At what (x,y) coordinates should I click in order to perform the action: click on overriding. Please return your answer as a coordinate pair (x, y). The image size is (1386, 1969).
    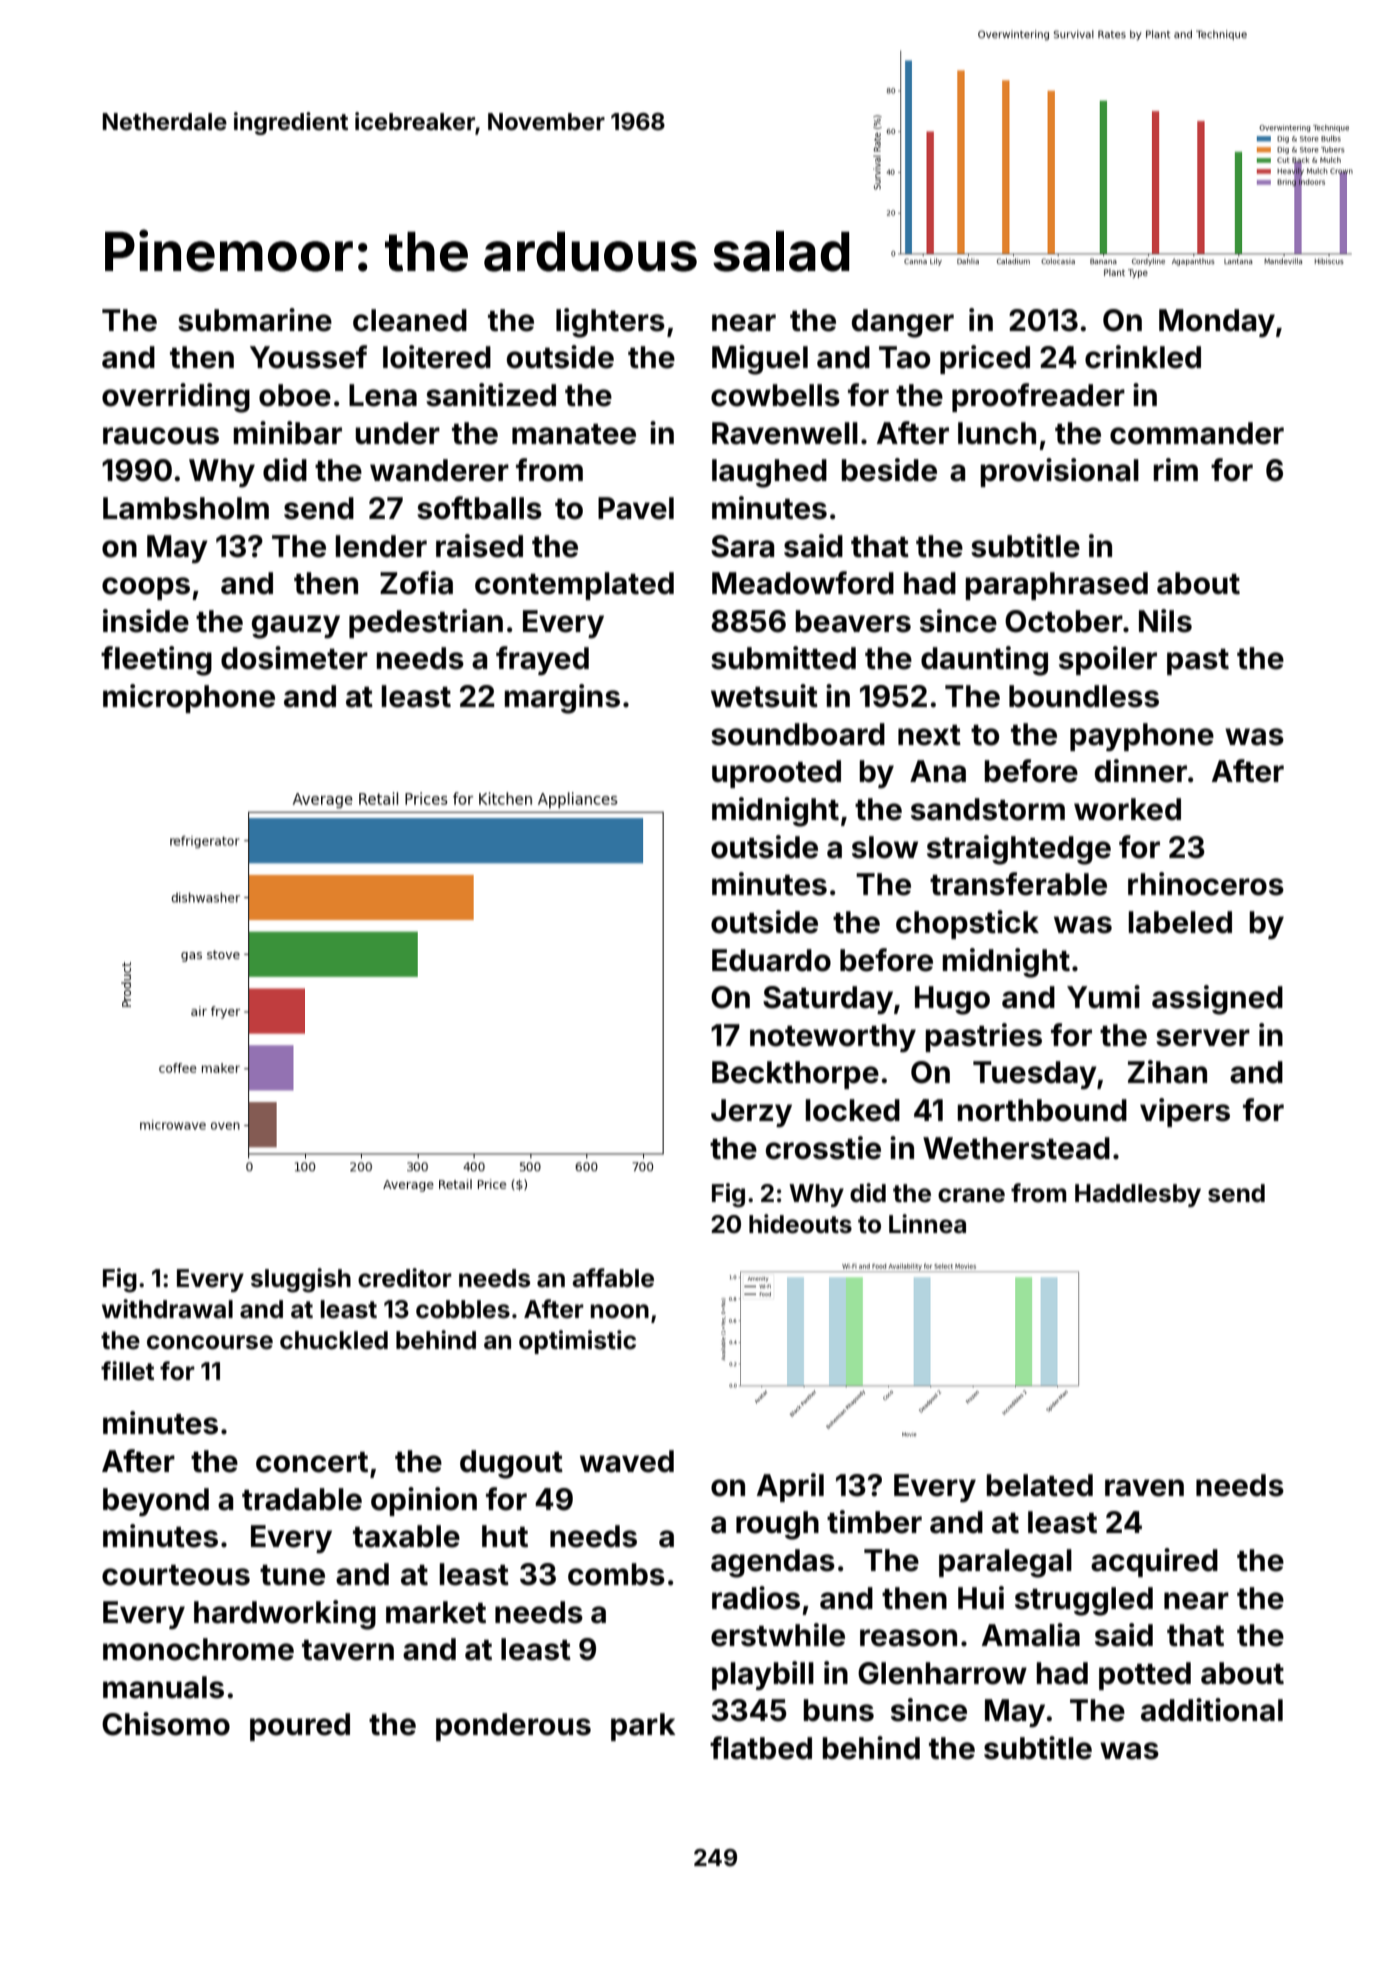
    Looking at the image, I should click on (176, 398).
